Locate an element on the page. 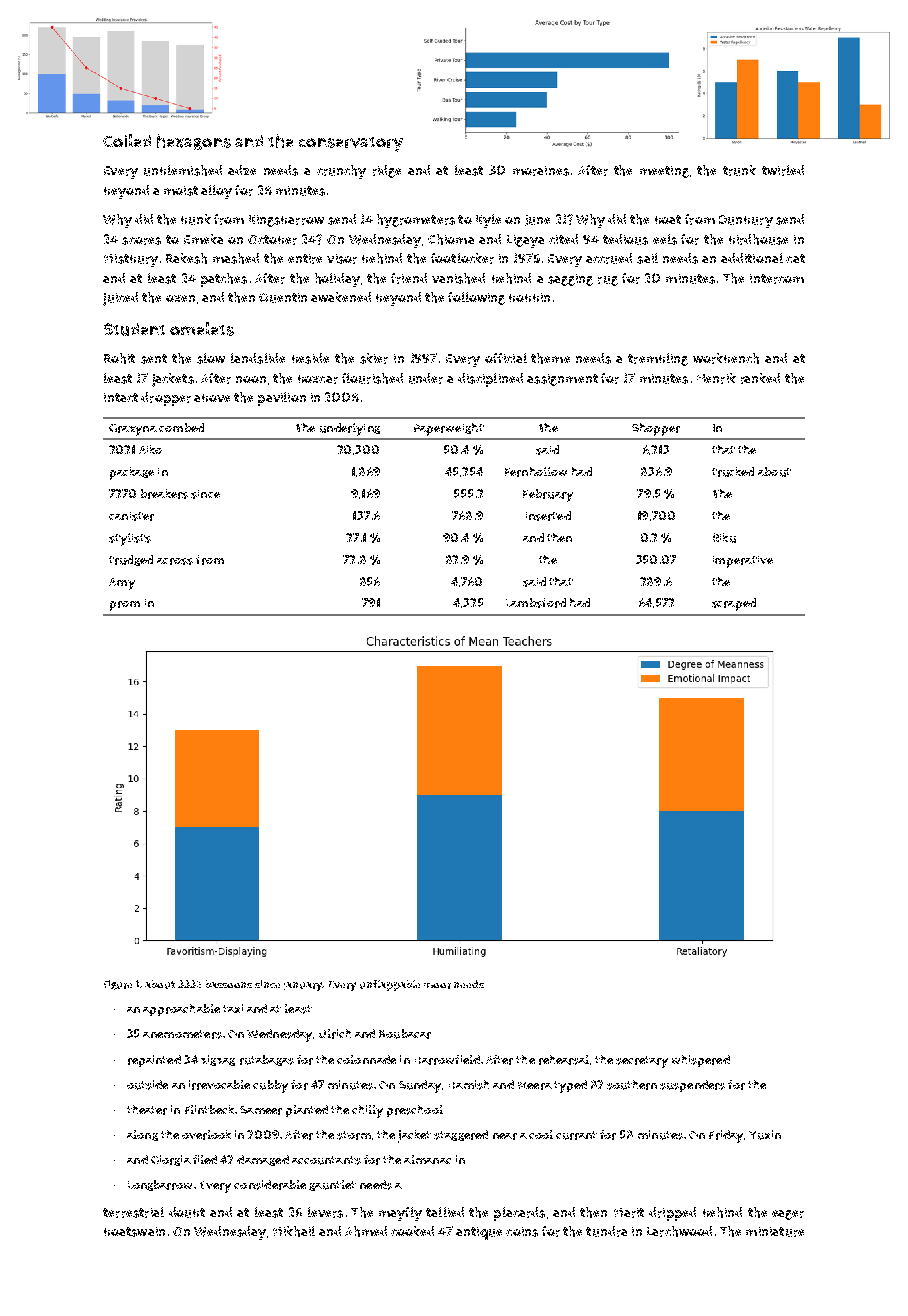  conservatory is located at coordinates (351, 144).
